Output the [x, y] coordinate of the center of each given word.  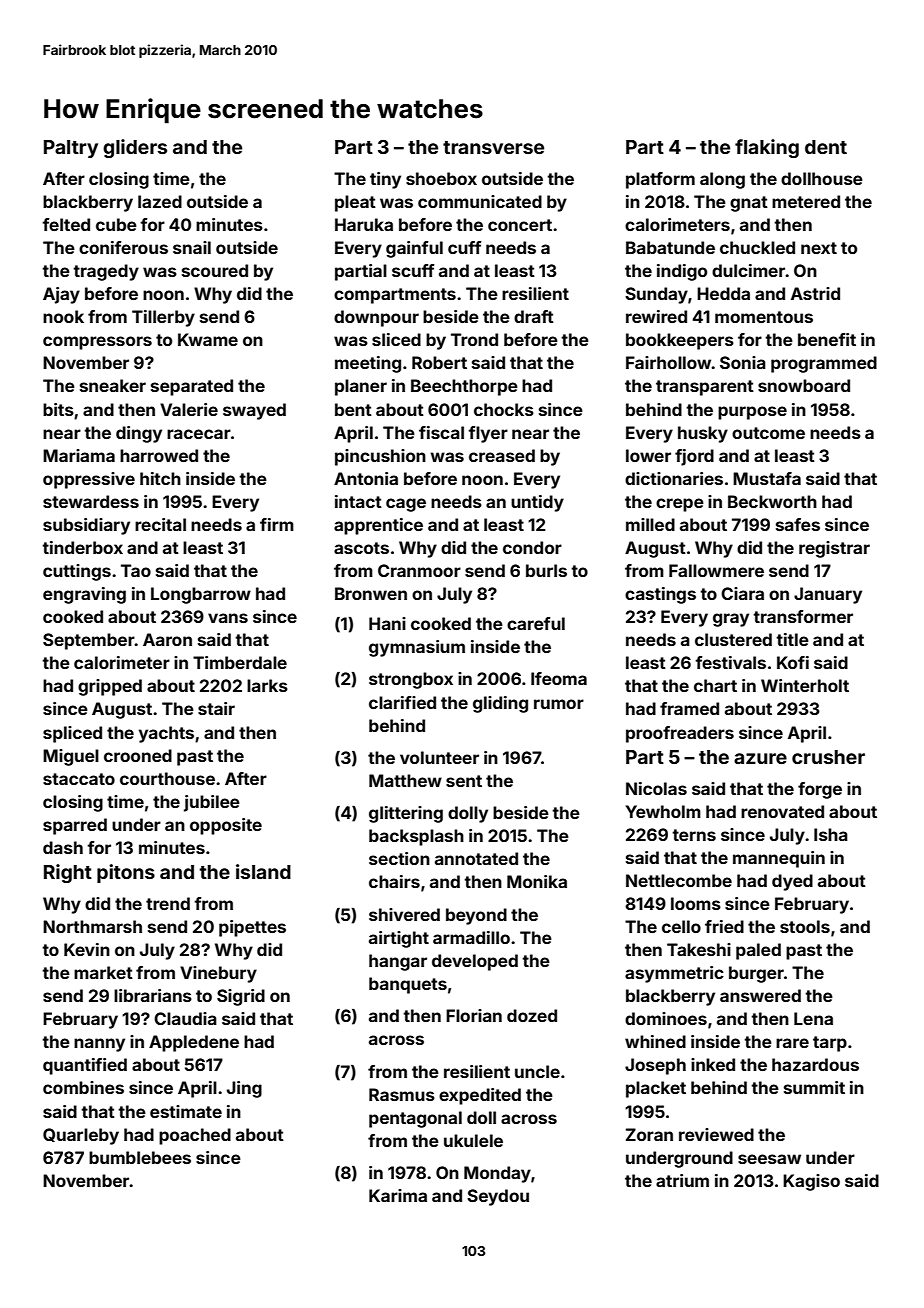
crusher [828, 757]
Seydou [498, 1197]
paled [758, 951]
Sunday [656, 295]
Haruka [364, 224]
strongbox [411, 680]
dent [826, 147]
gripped [110, 687]
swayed [254, 411]
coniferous [123, 247]
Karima [398, 1195]
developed [475, 962]
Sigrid [241, 997]
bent [353, 409]
